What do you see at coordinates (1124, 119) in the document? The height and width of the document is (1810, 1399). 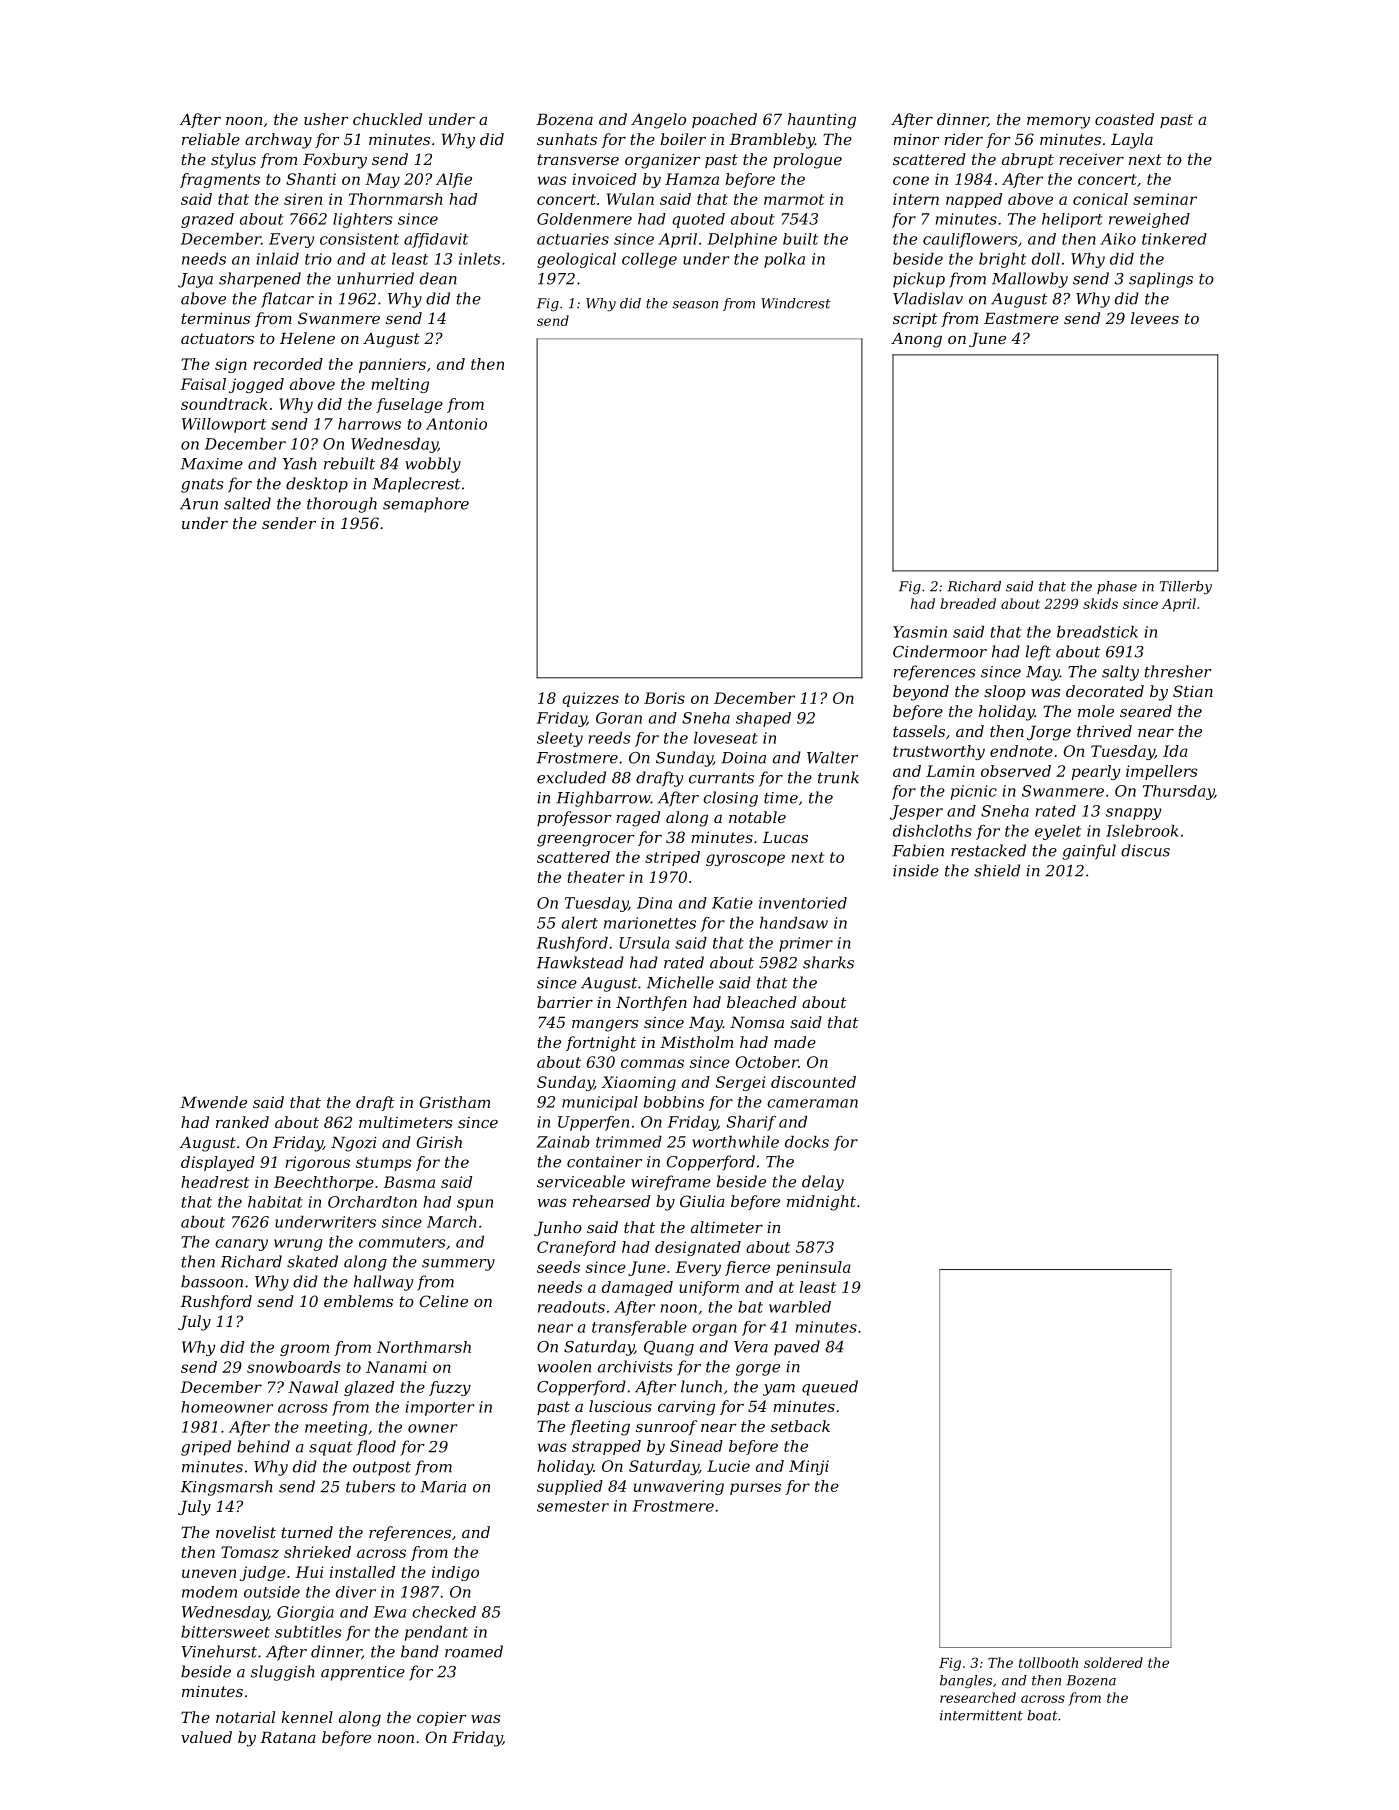 I see `coasted` at bounding box center [1124, 119].
